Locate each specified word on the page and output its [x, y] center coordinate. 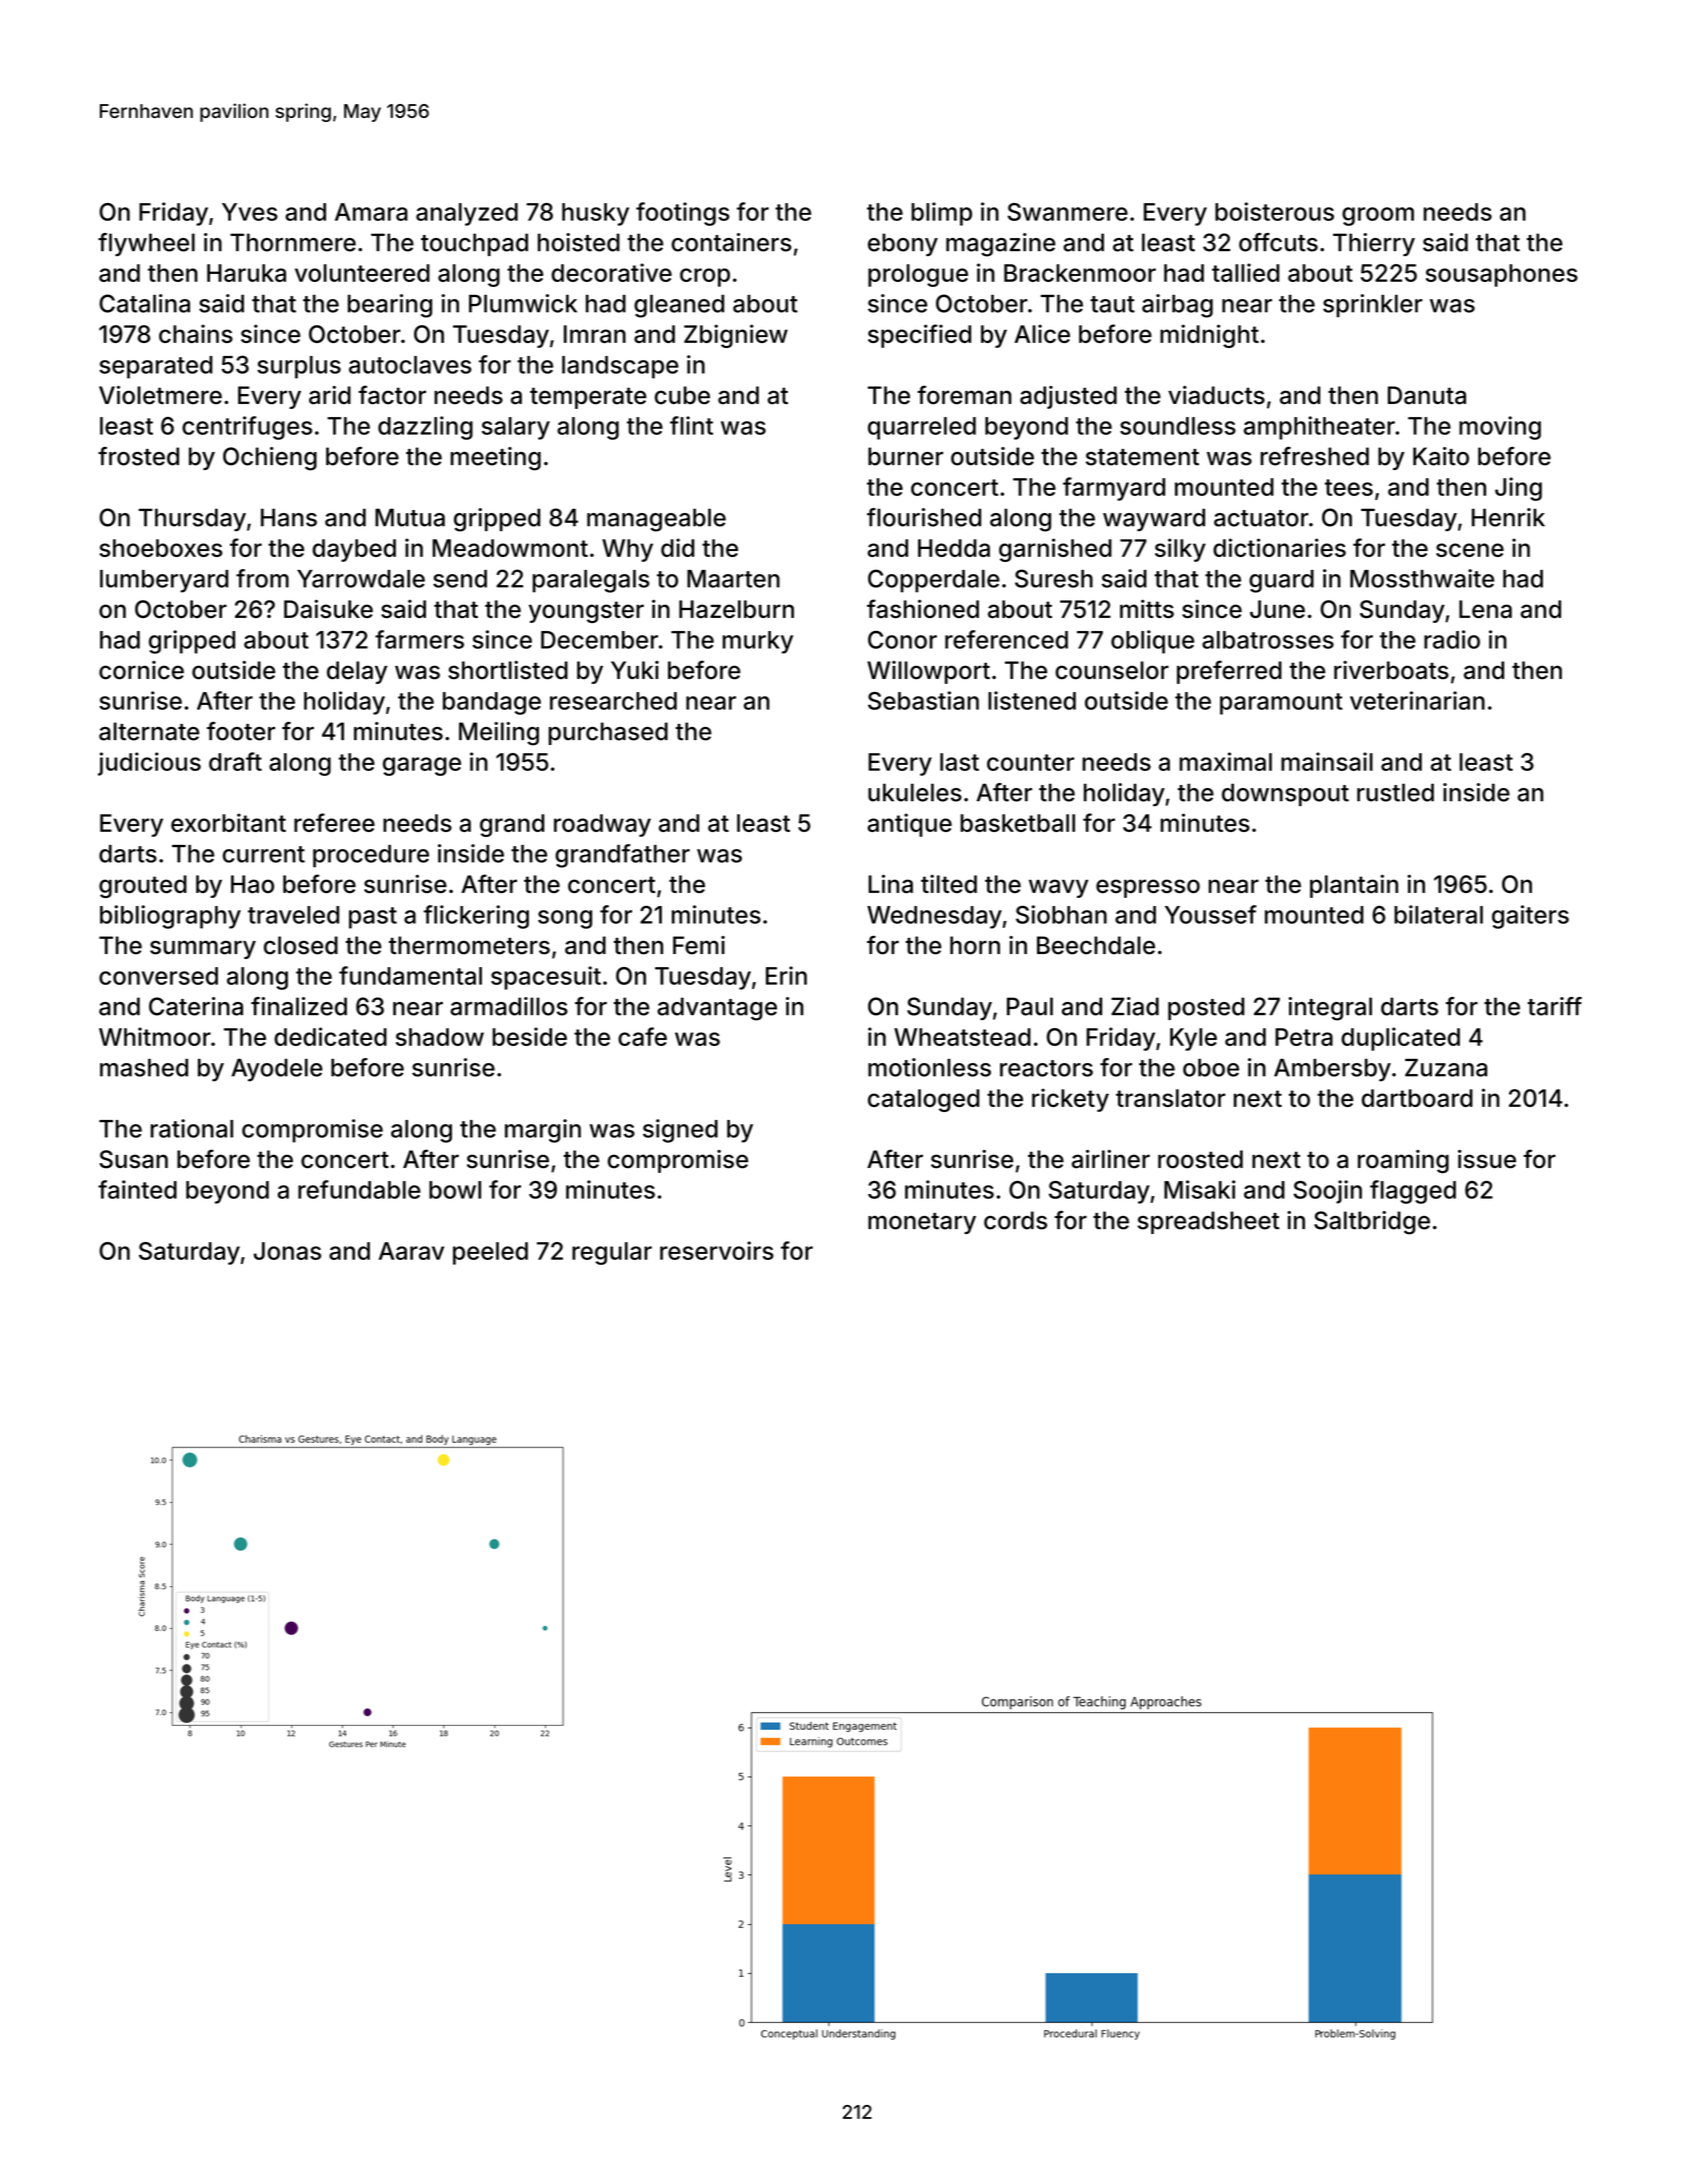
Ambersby [1332, 1070]
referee [334, 822]
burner [905, 456]
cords [1015, 1220]
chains [196, 333]
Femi [699, 945]
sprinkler [1373, 305]
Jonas [287, 1251]
